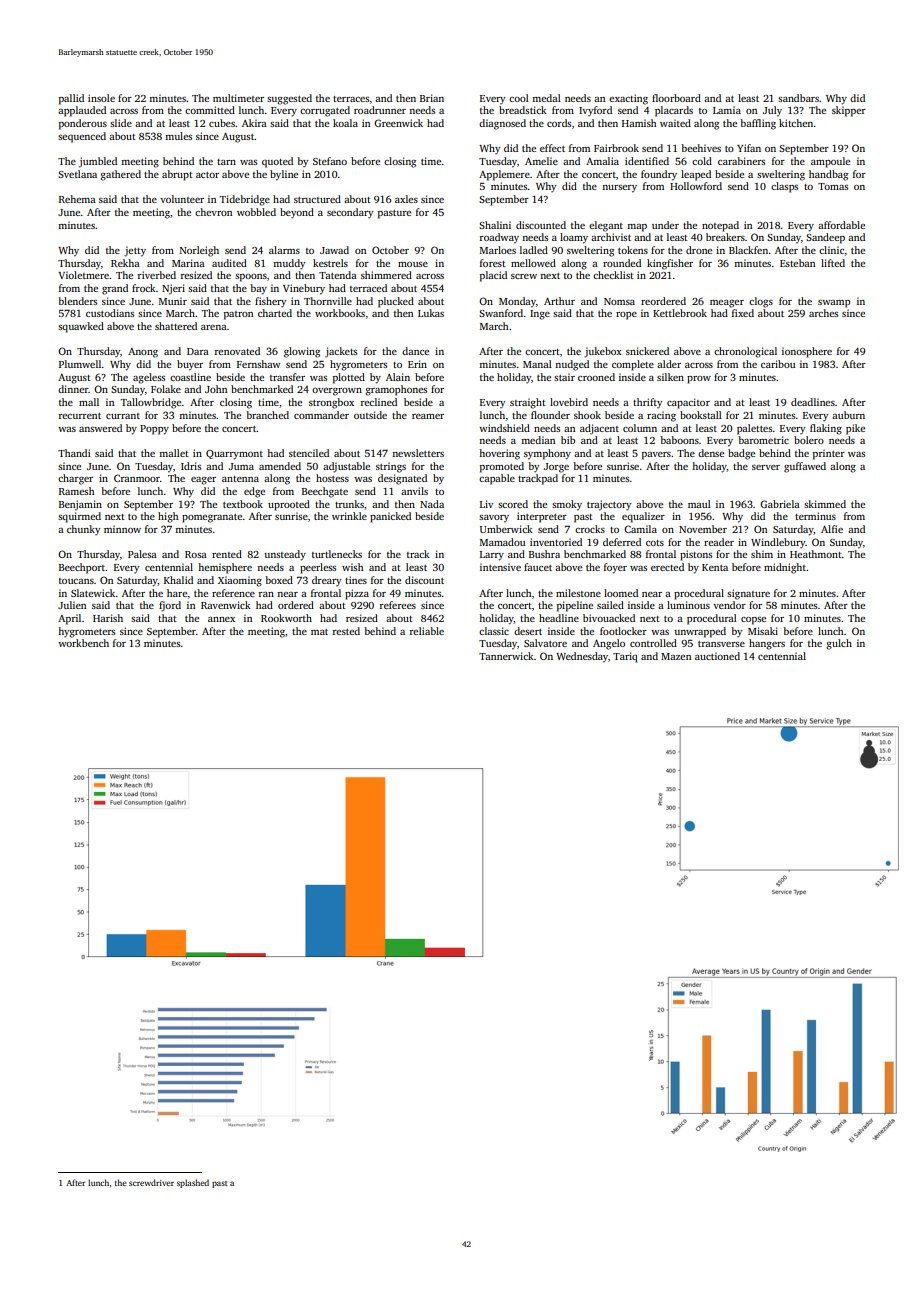  Describe the element at coordinates (537, 364) in the screenshot. I see `Manal` at that location.
